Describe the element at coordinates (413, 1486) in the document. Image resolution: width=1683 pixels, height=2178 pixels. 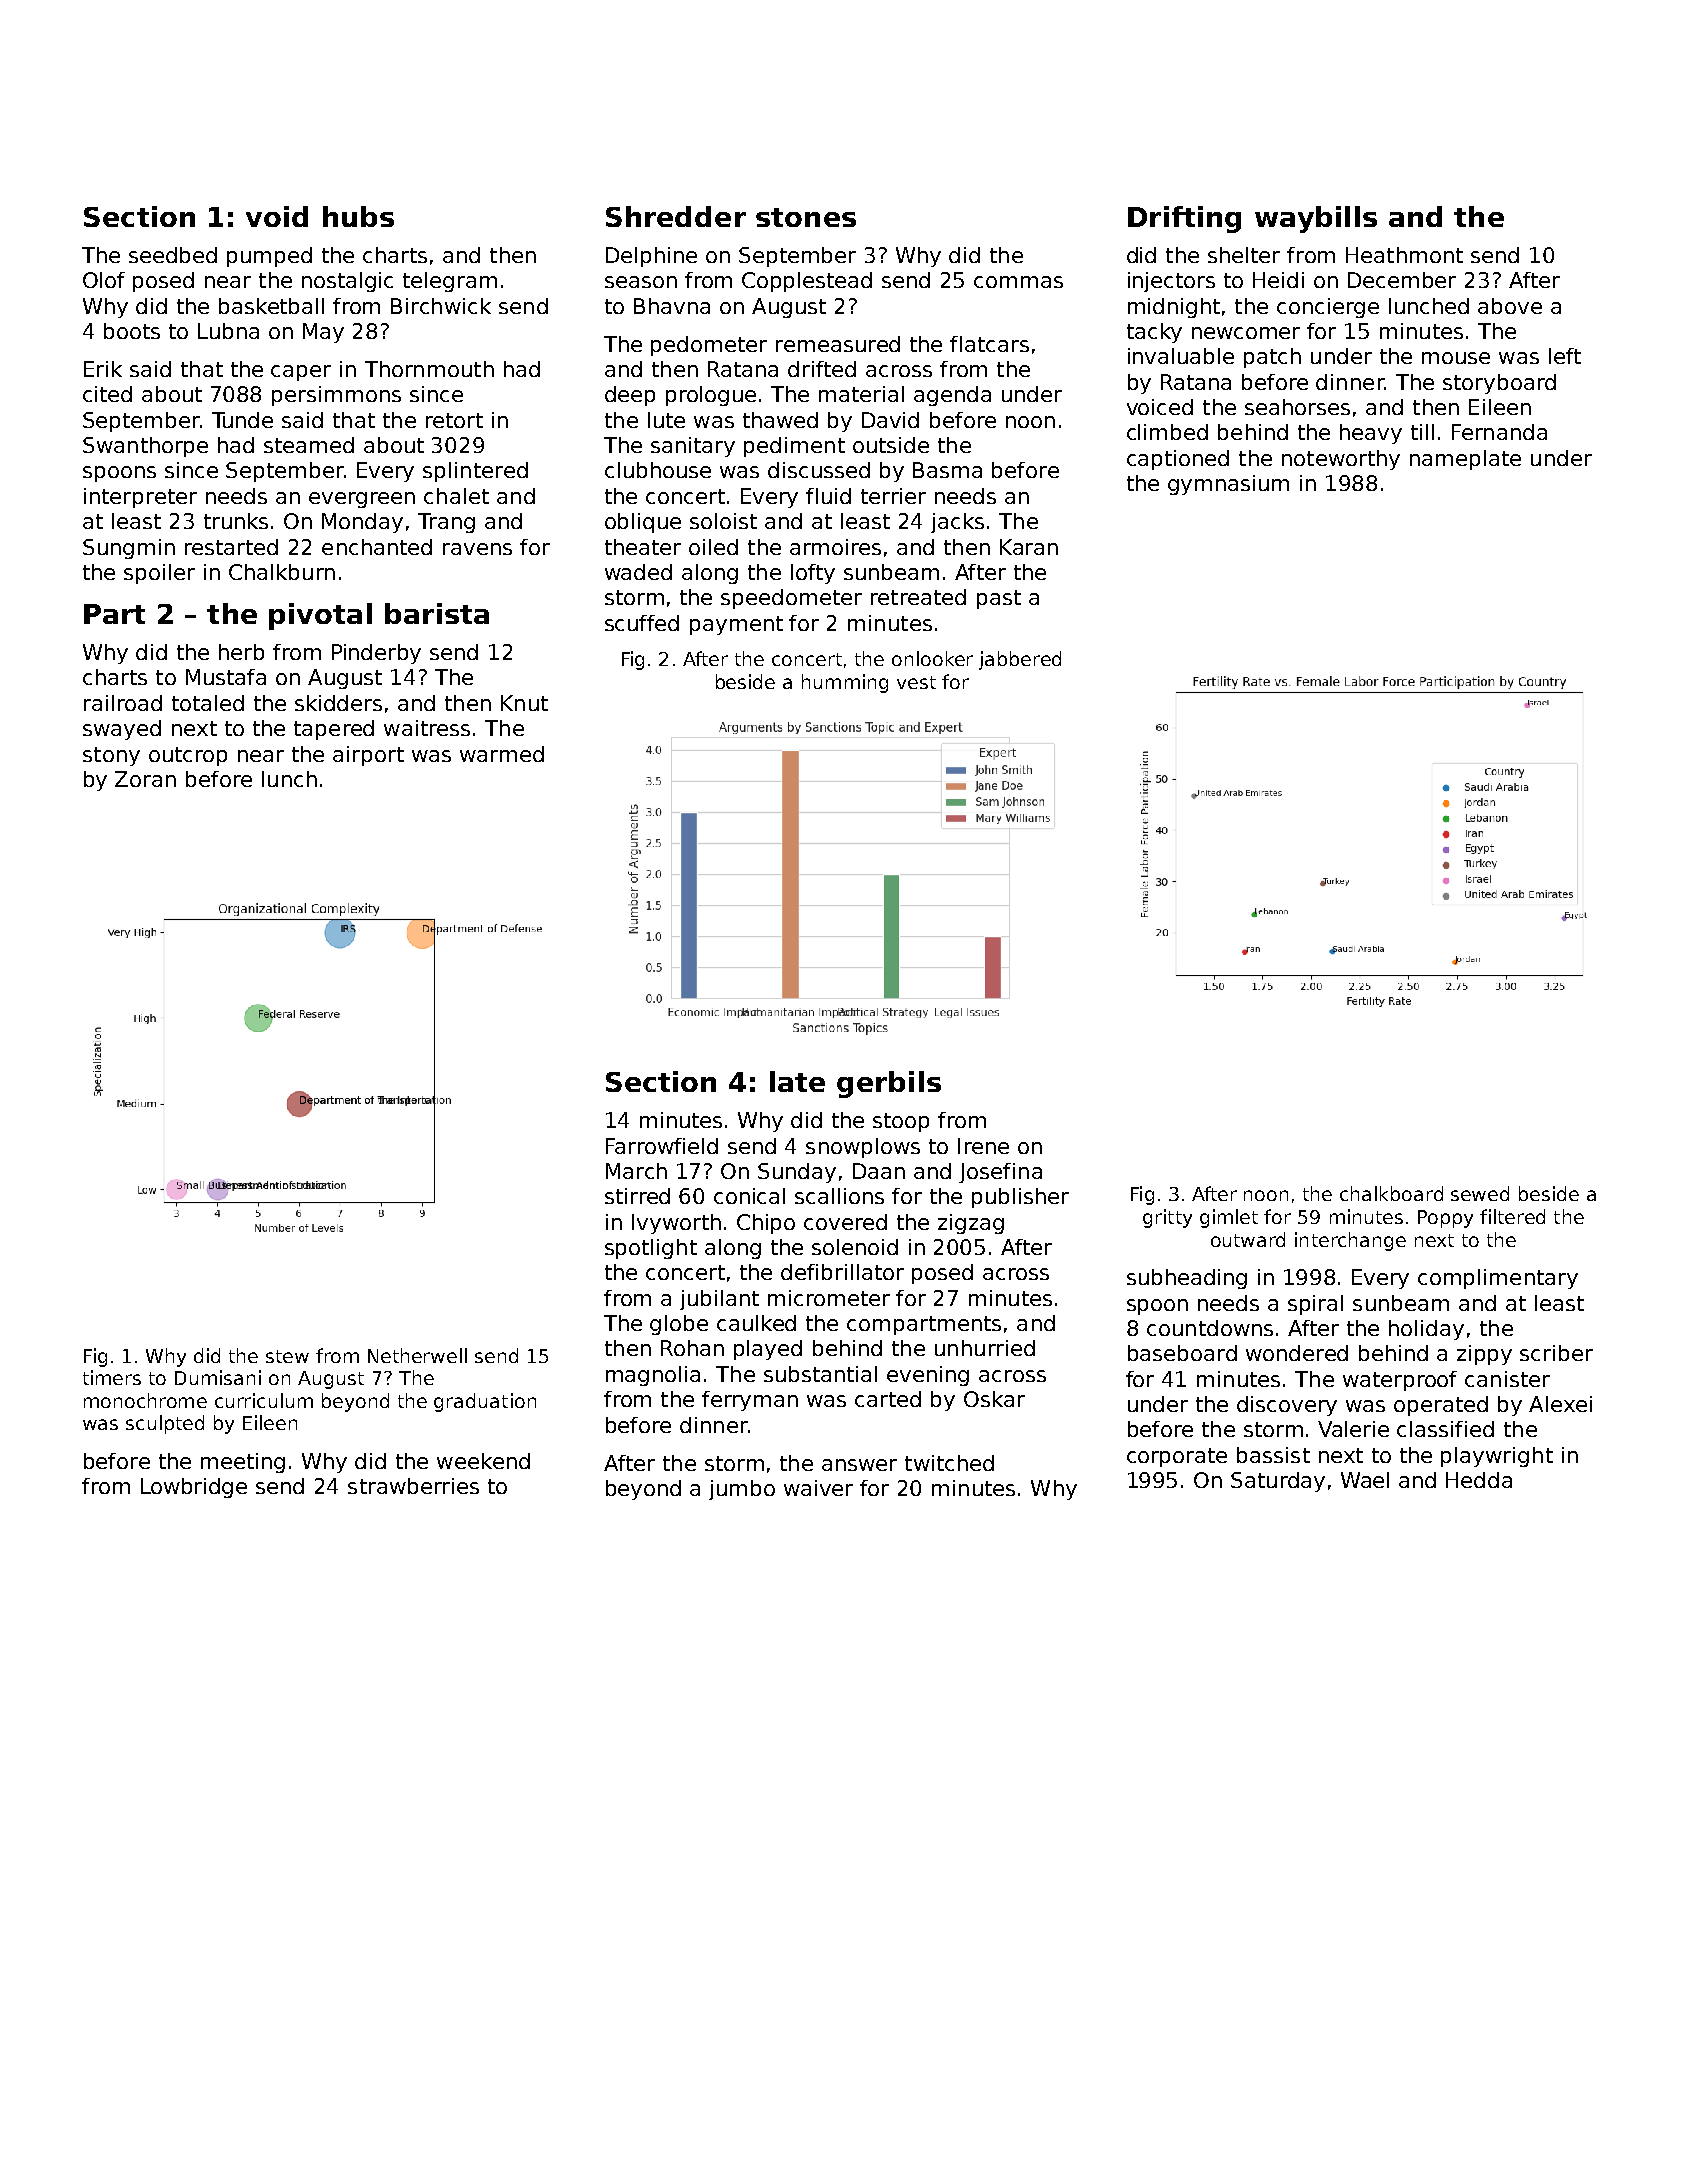
I see `strawberries` at that location.
